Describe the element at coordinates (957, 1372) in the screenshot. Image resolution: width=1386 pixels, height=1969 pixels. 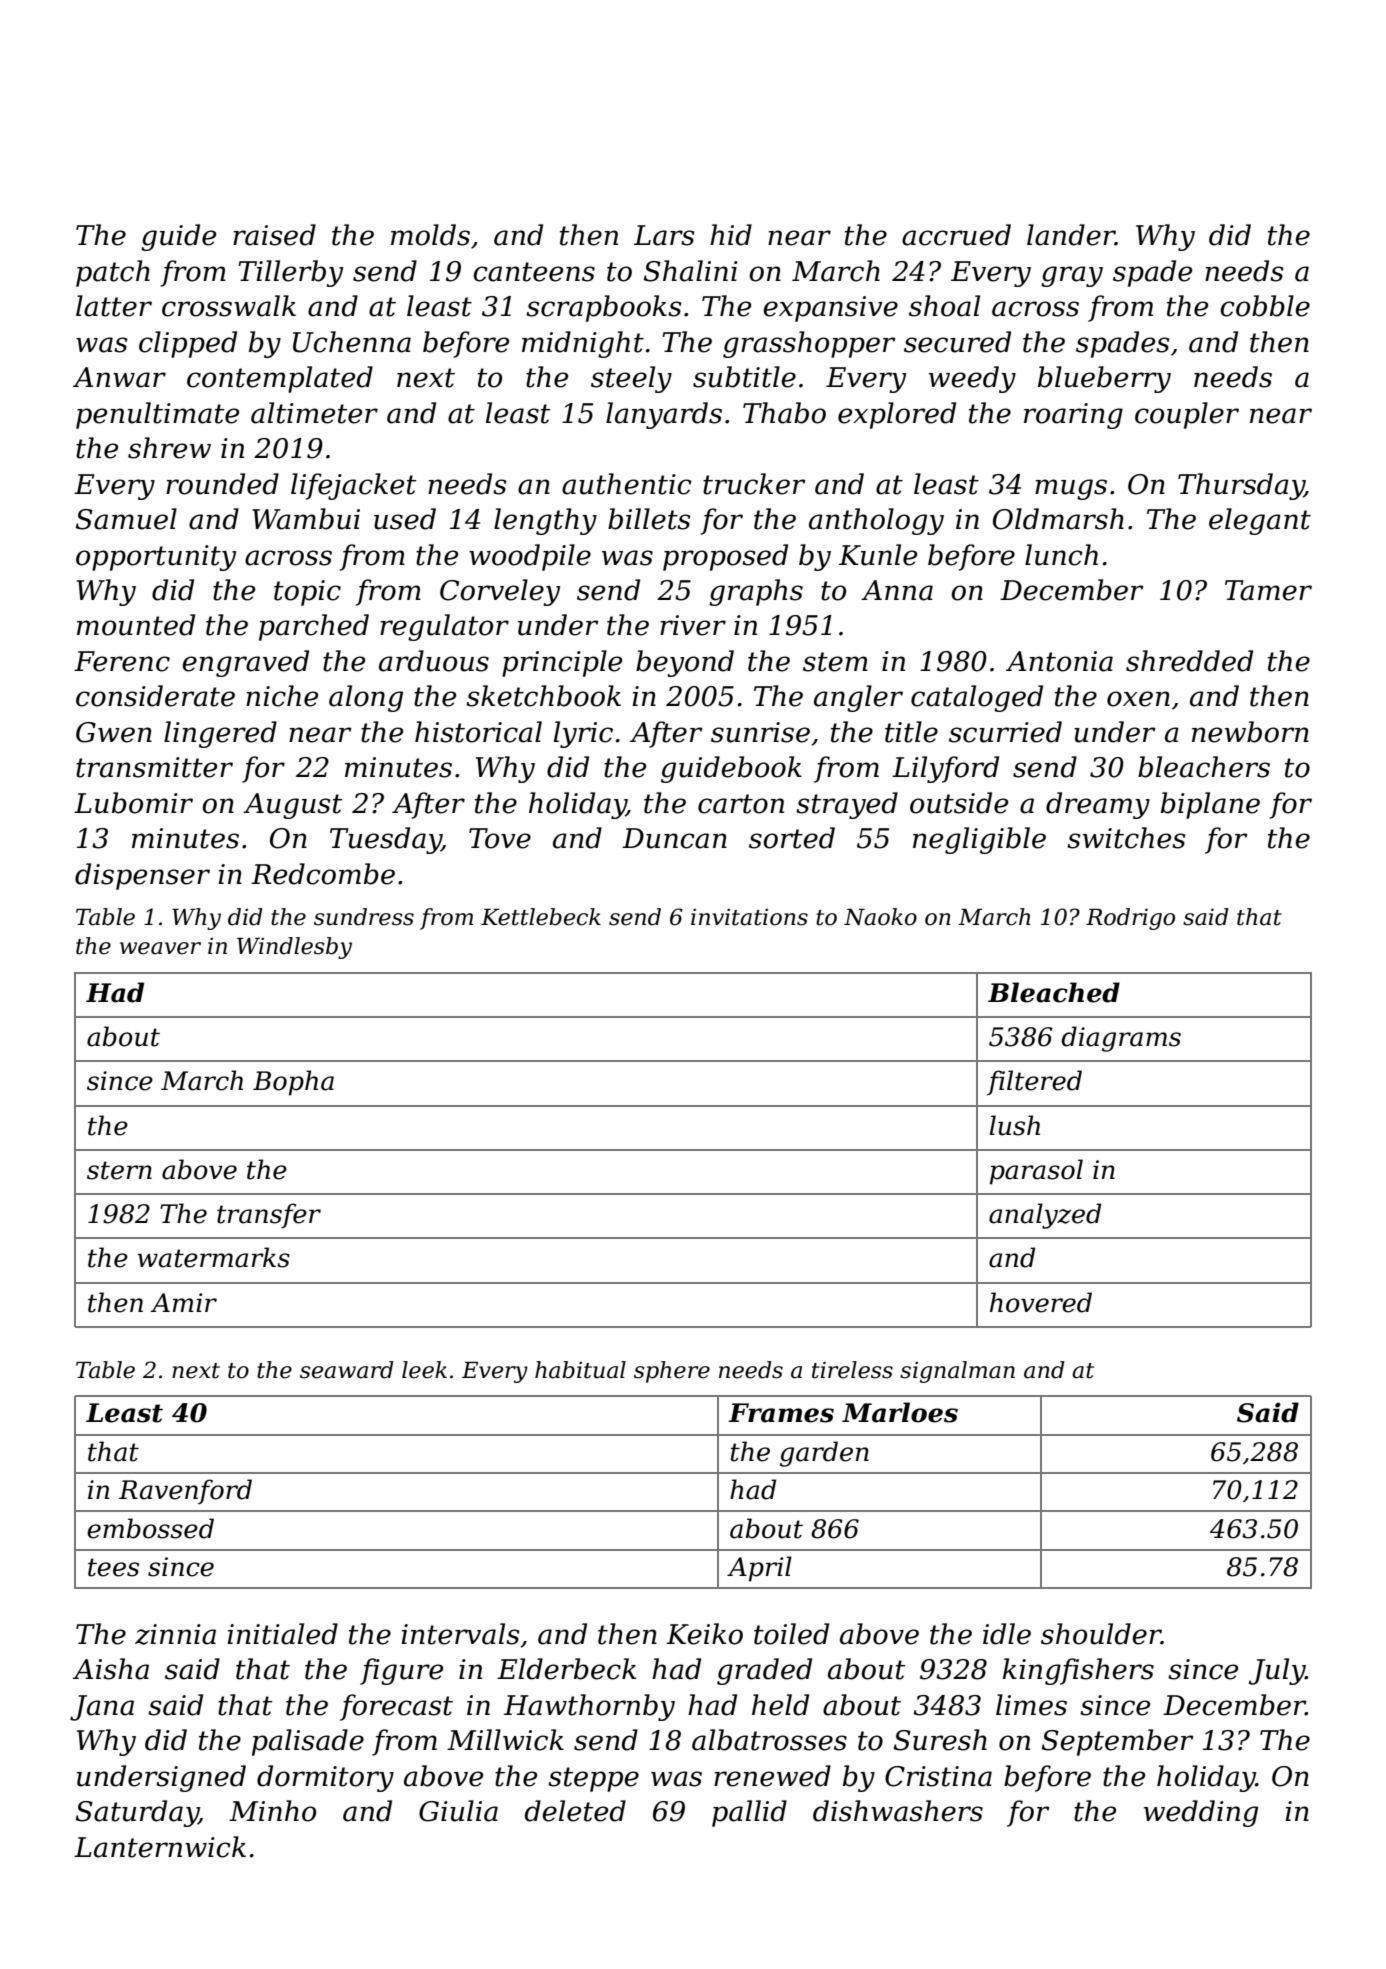
I see `signalman` at that location.
